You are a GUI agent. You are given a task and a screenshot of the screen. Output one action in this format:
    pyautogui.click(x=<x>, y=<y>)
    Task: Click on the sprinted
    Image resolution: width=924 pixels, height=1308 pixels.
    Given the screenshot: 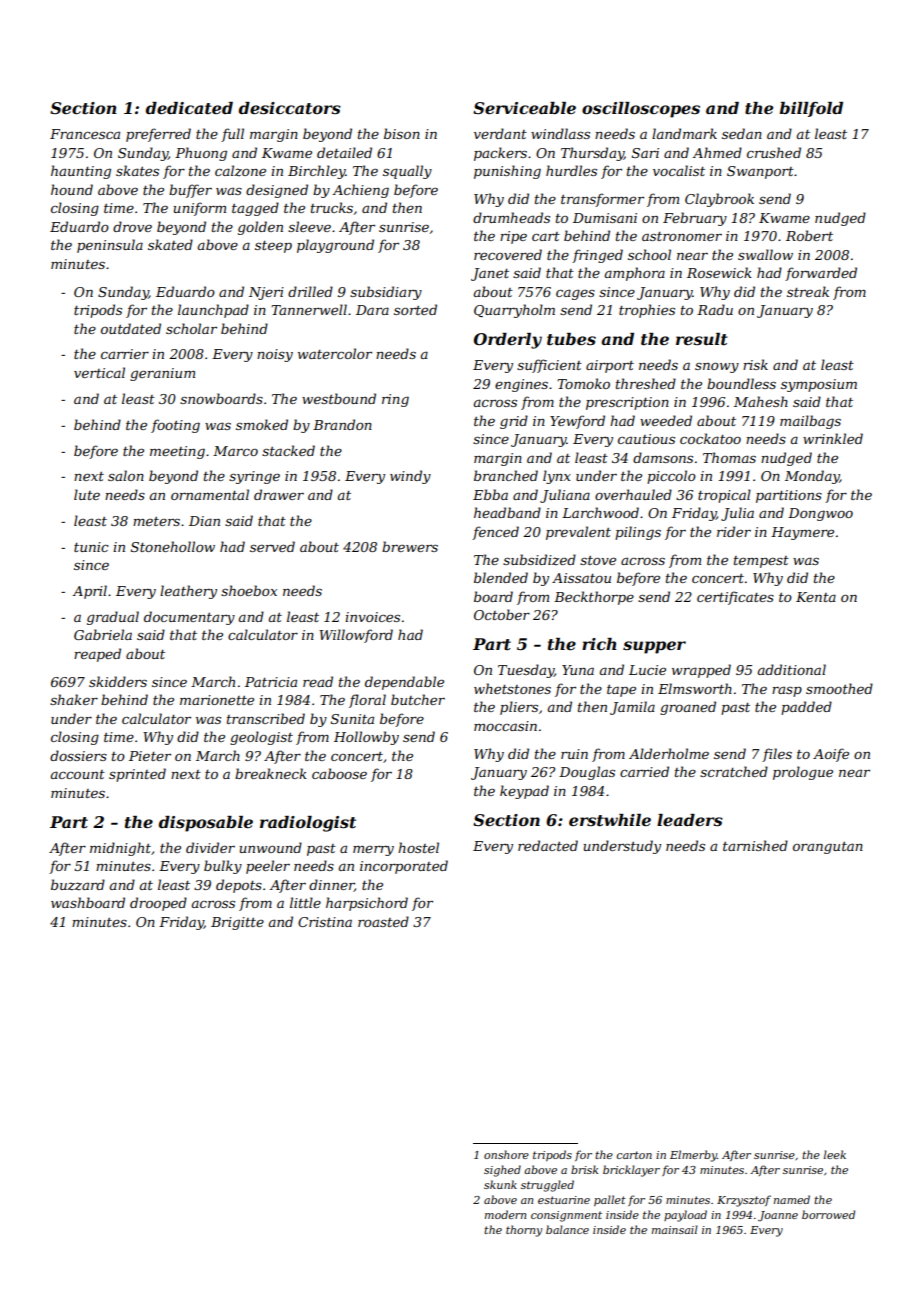 What is the action you would take?
    pyautogui.click(x=137, y=775)
